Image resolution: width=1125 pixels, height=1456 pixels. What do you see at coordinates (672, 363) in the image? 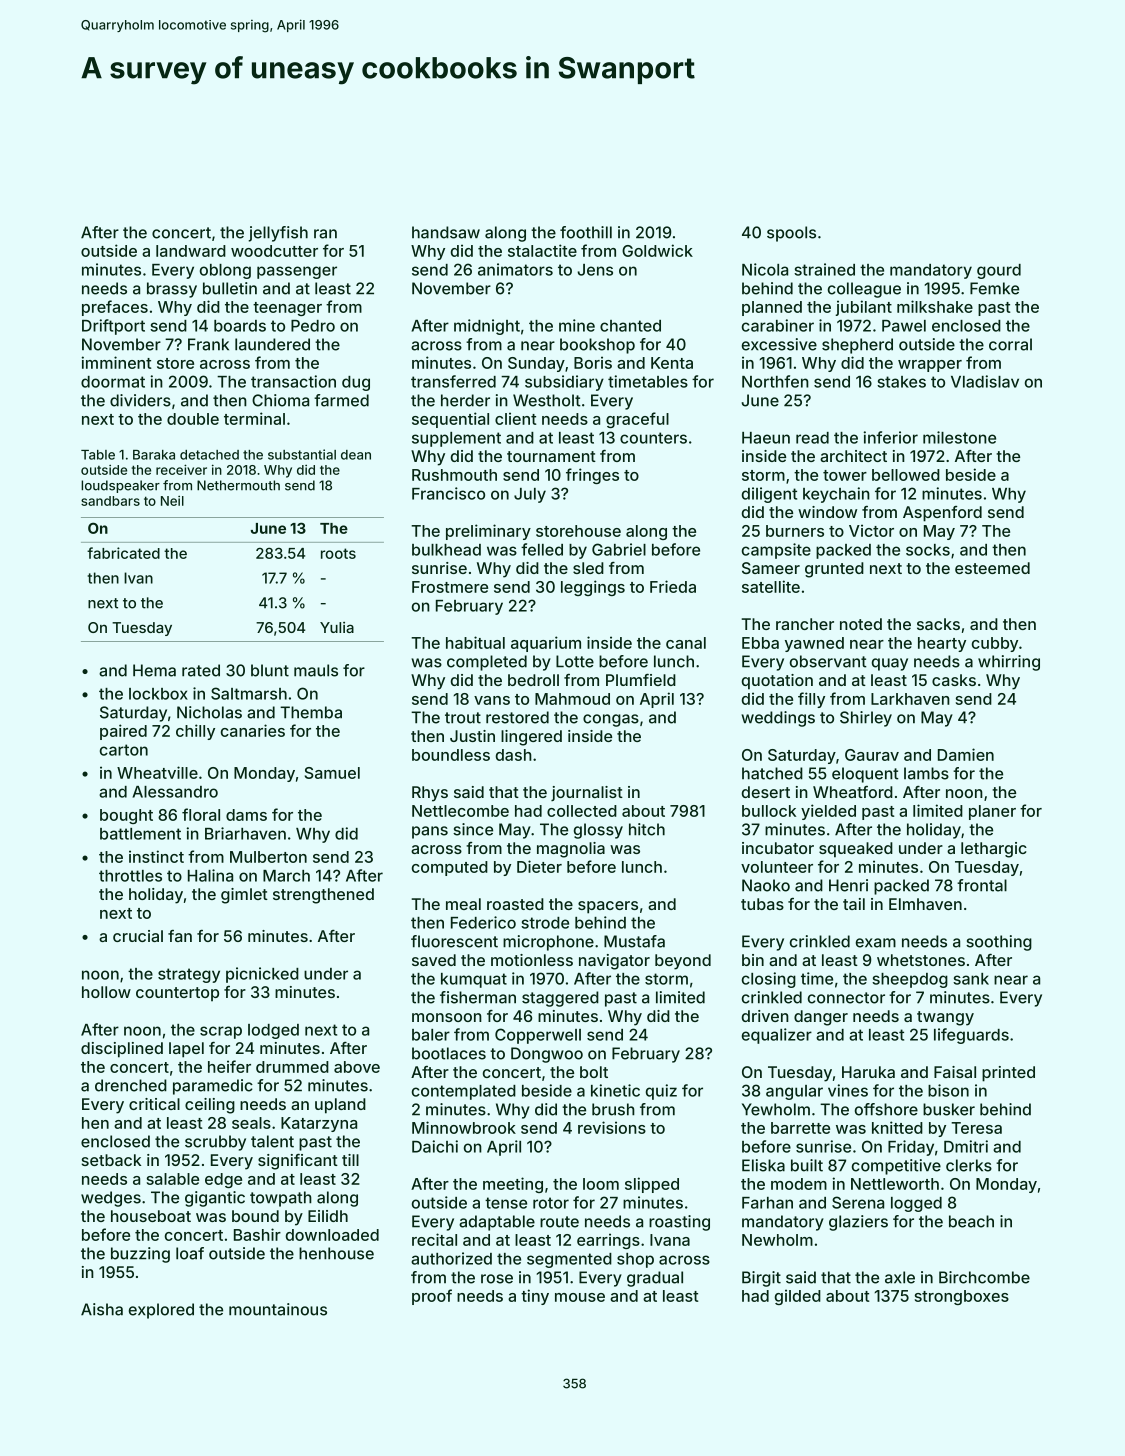
I see `Kenta` at bounding box center [672, 363].
